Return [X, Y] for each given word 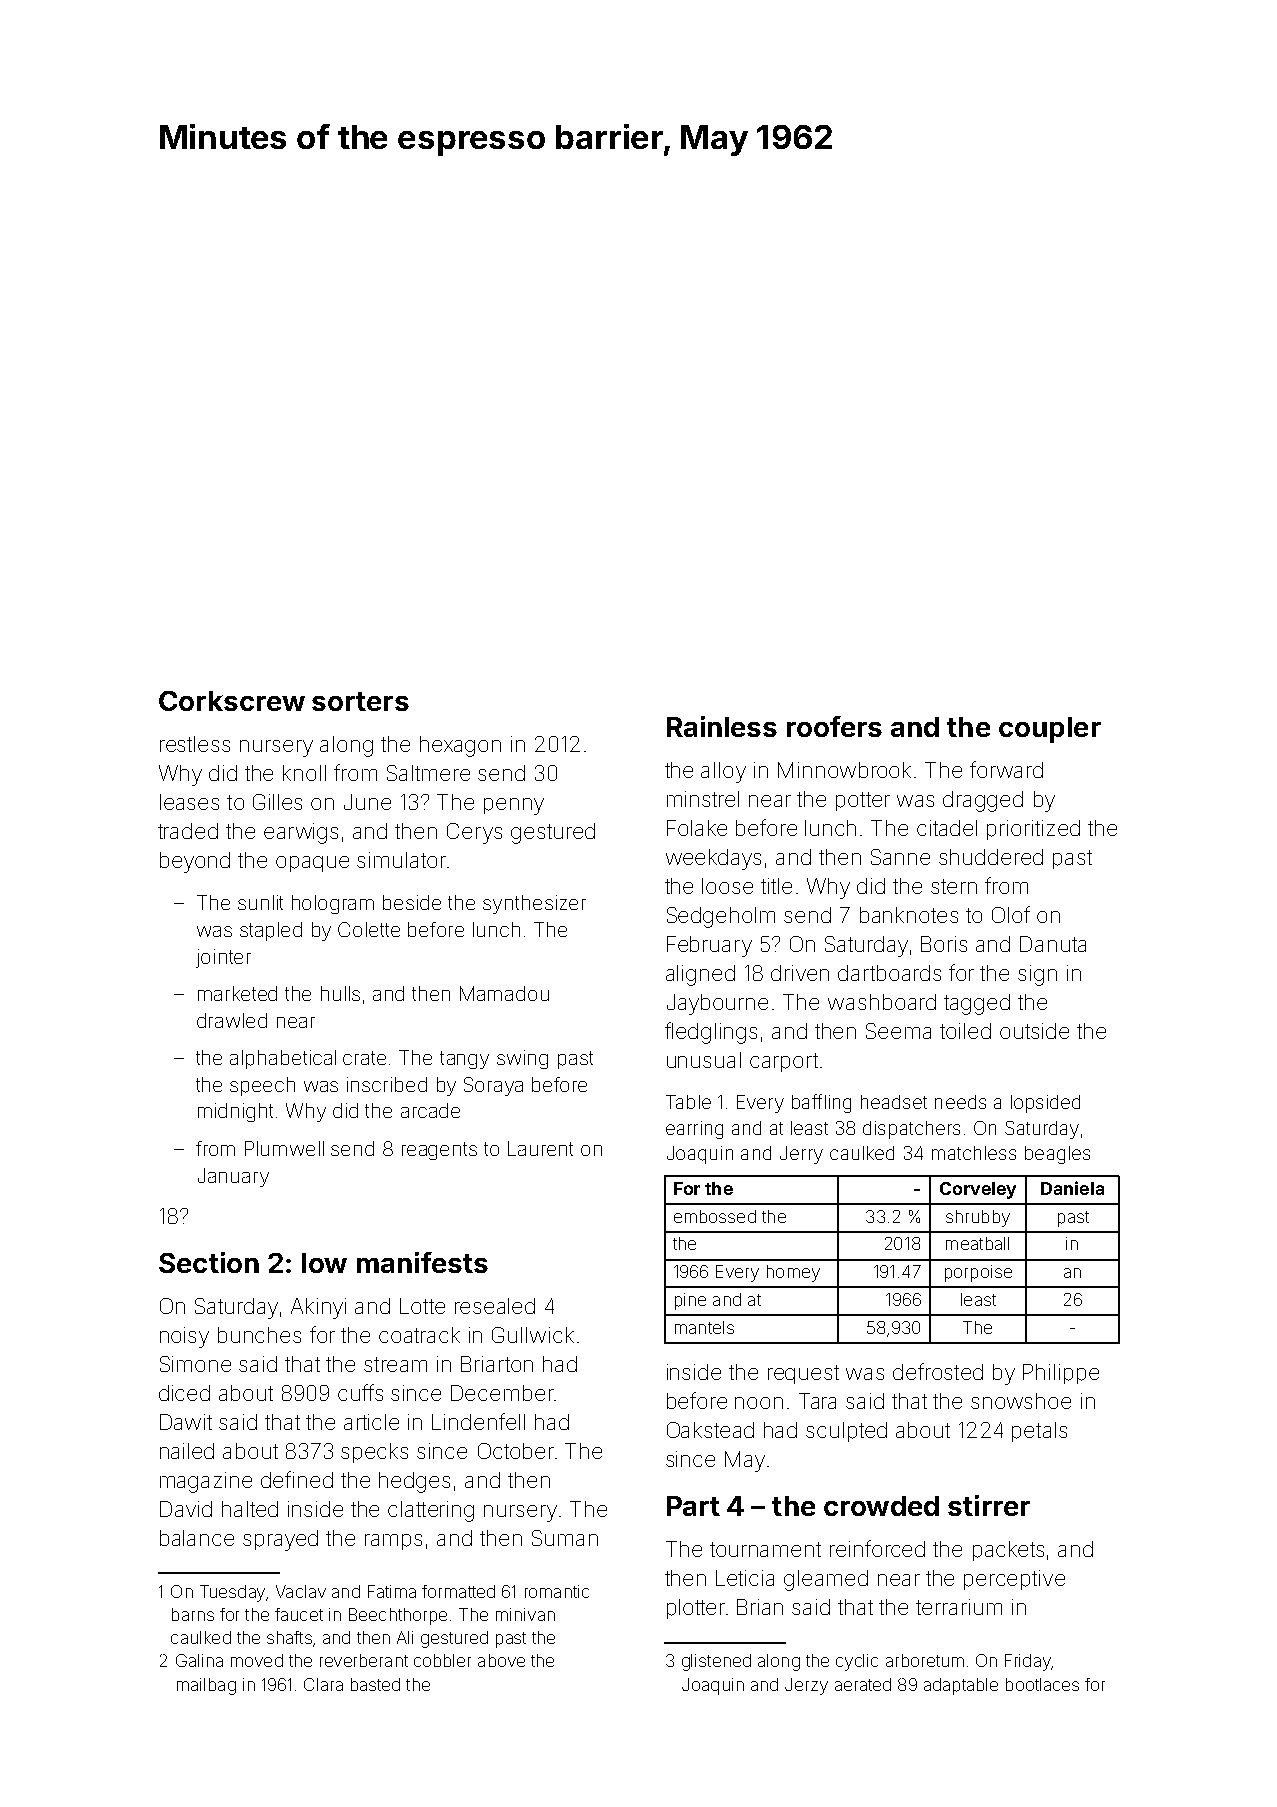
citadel [947, 828]
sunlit [260, 902]
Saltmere [428, 773]
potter [863, 801]
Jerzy [806, 1686]
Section [209, 1262]
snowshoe [1021, 1401]
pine [690, 1301]
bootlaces [1042, 1684]
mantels [704, 1327]
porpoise [978, 1273]
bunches [259, 1335]
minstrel [703, 799]
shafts [289, 1637]
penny [514, 806]
